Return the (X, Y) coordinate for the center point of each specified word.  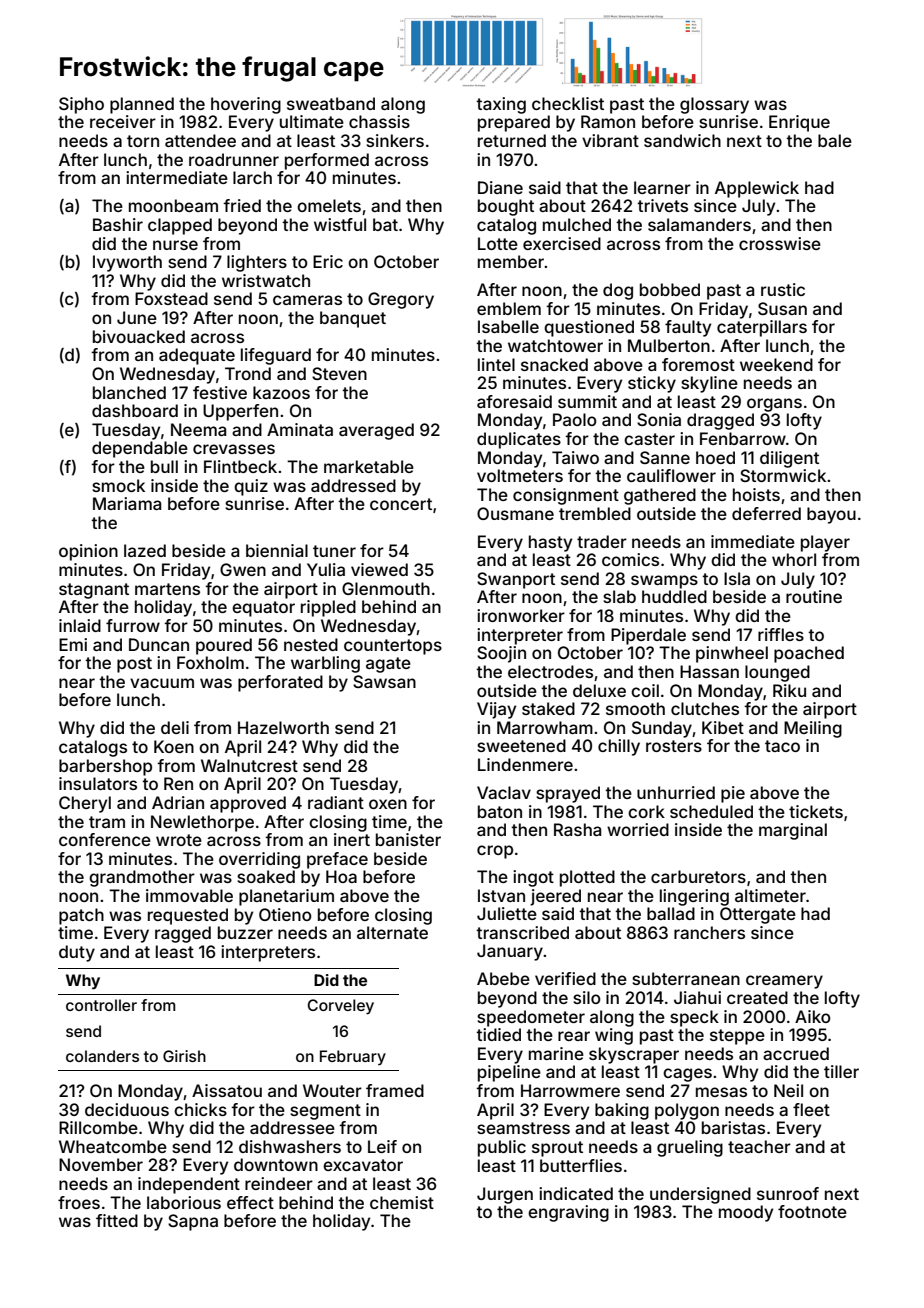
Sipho (81, 105)
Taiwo (575, 457)
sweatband (331, 103)
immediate (753, 541)
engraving (568, 1213)
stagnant (94, 591)
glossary (714, 105)
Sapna (193, 1222)
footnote (812, 1211)
